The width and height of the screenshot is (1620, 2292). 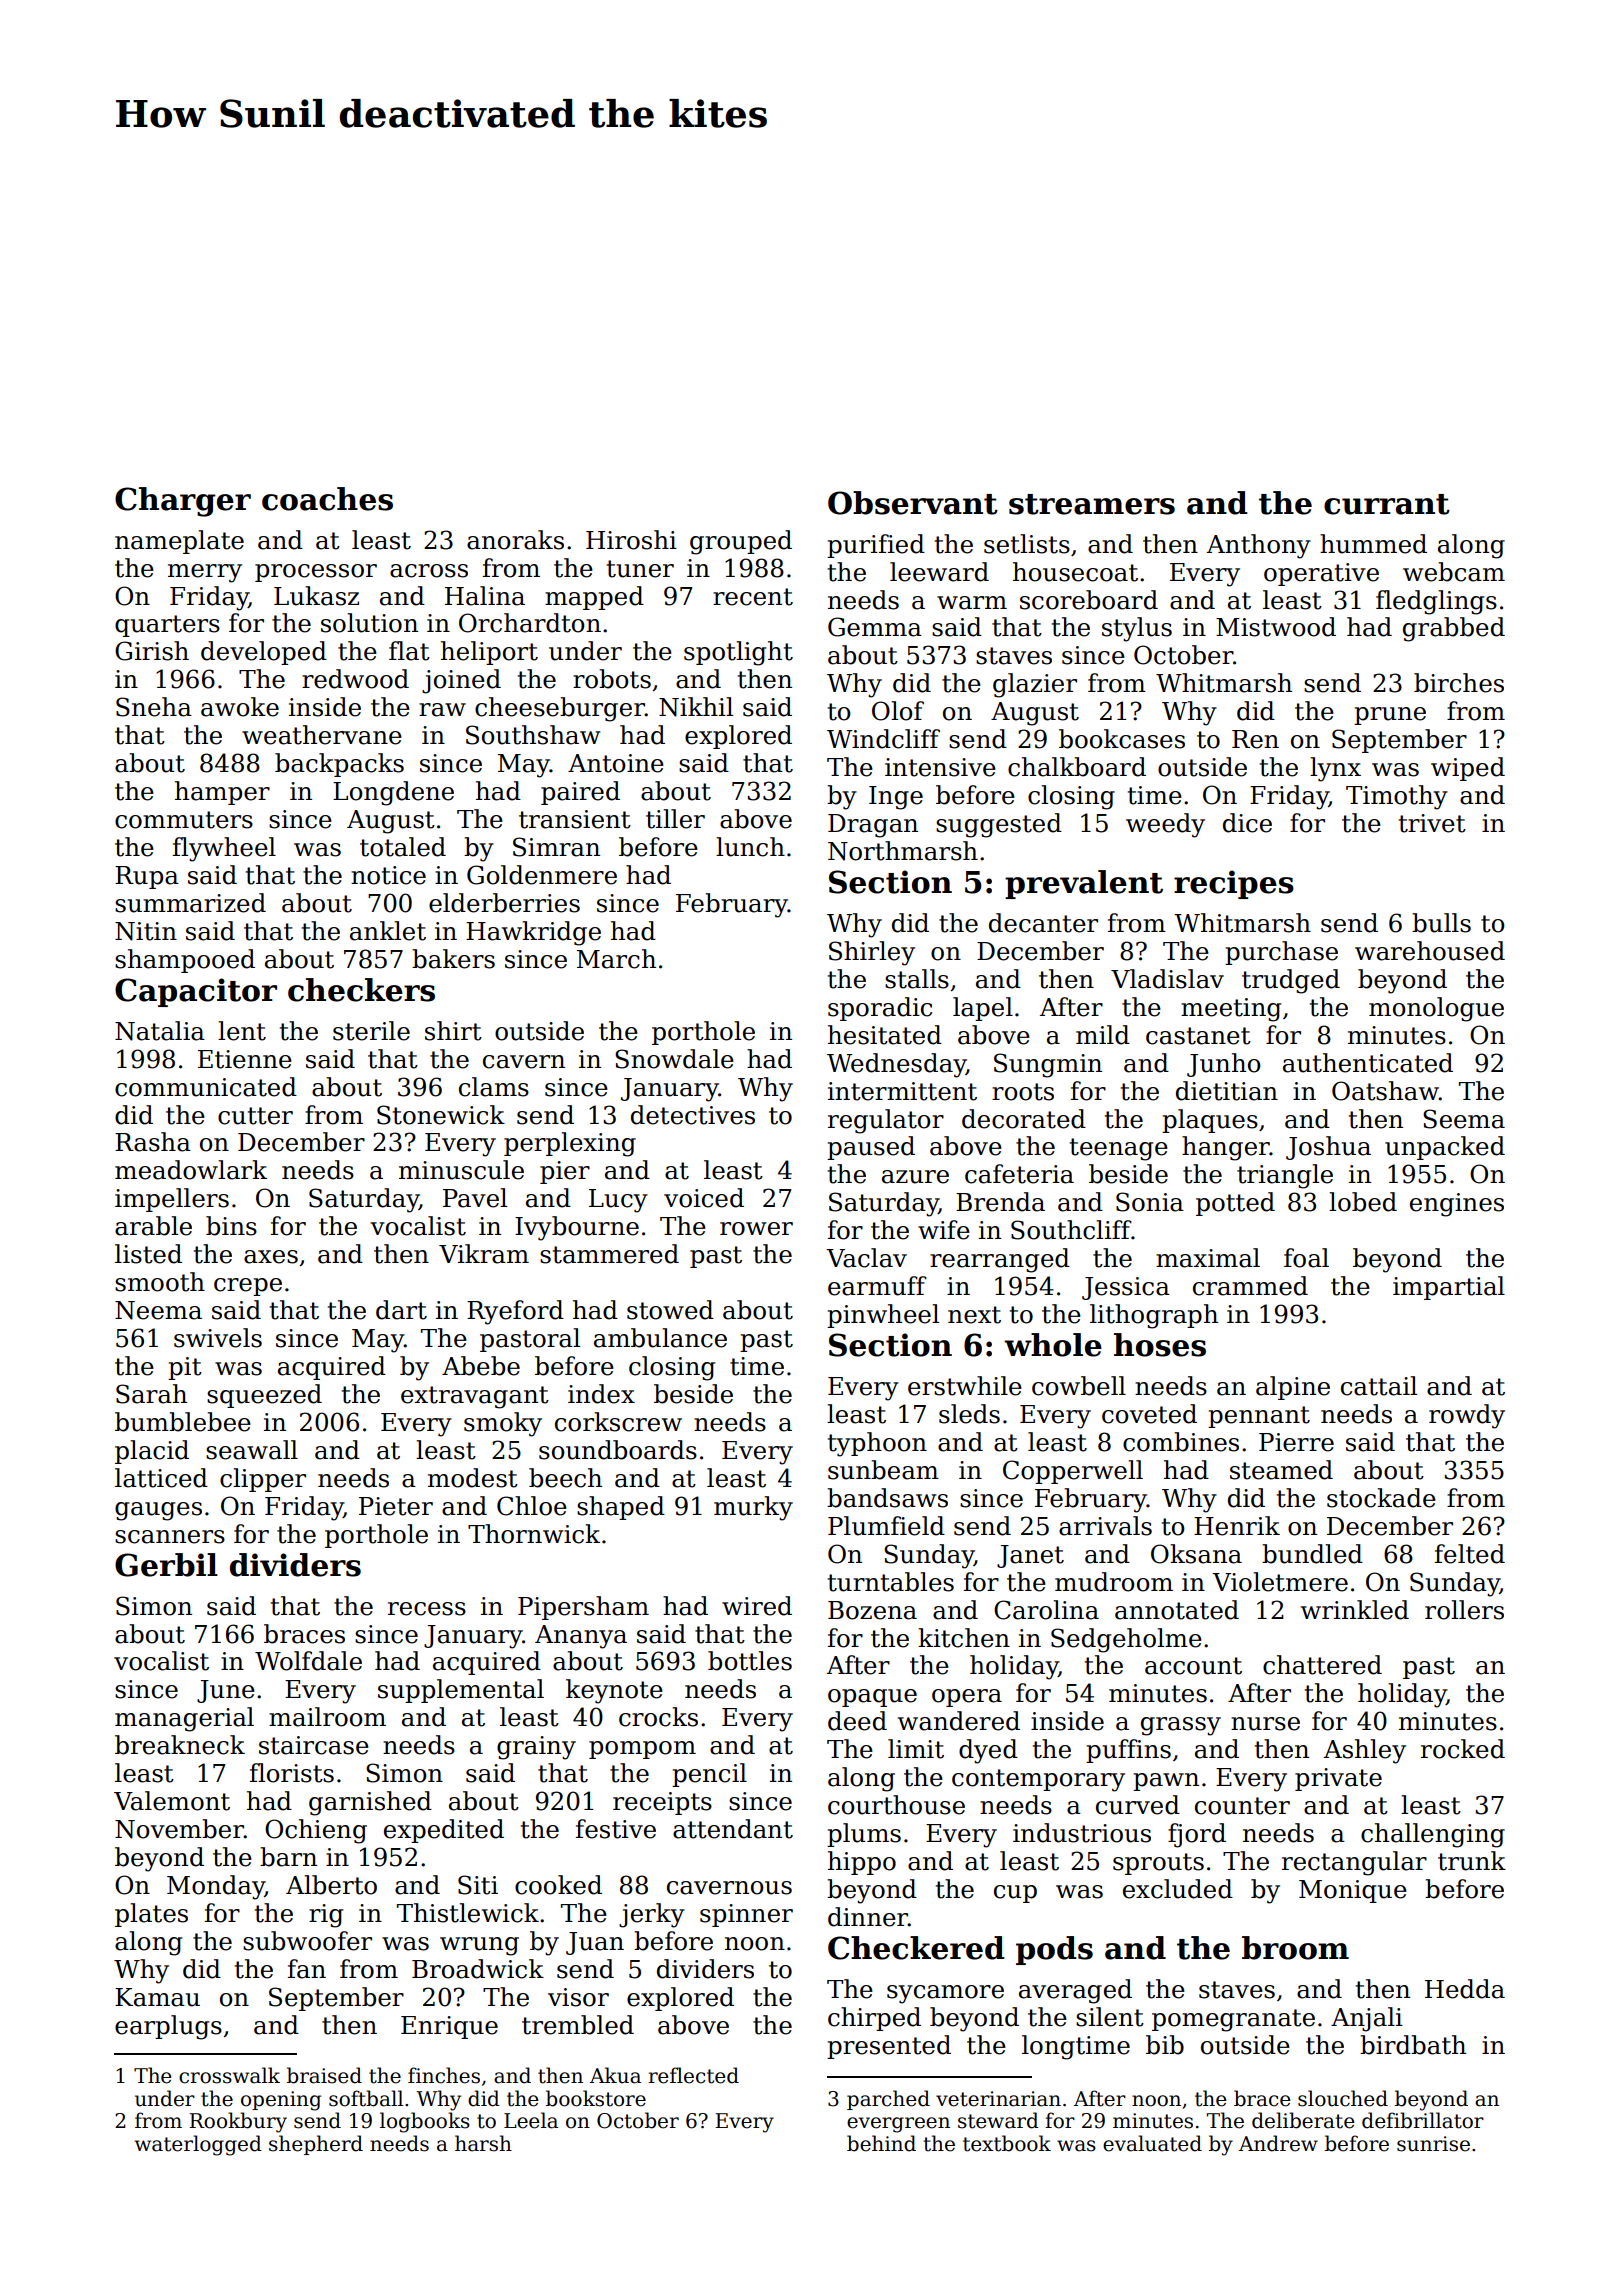 I want to click on Ananya, so click(x=581, y=1637).
